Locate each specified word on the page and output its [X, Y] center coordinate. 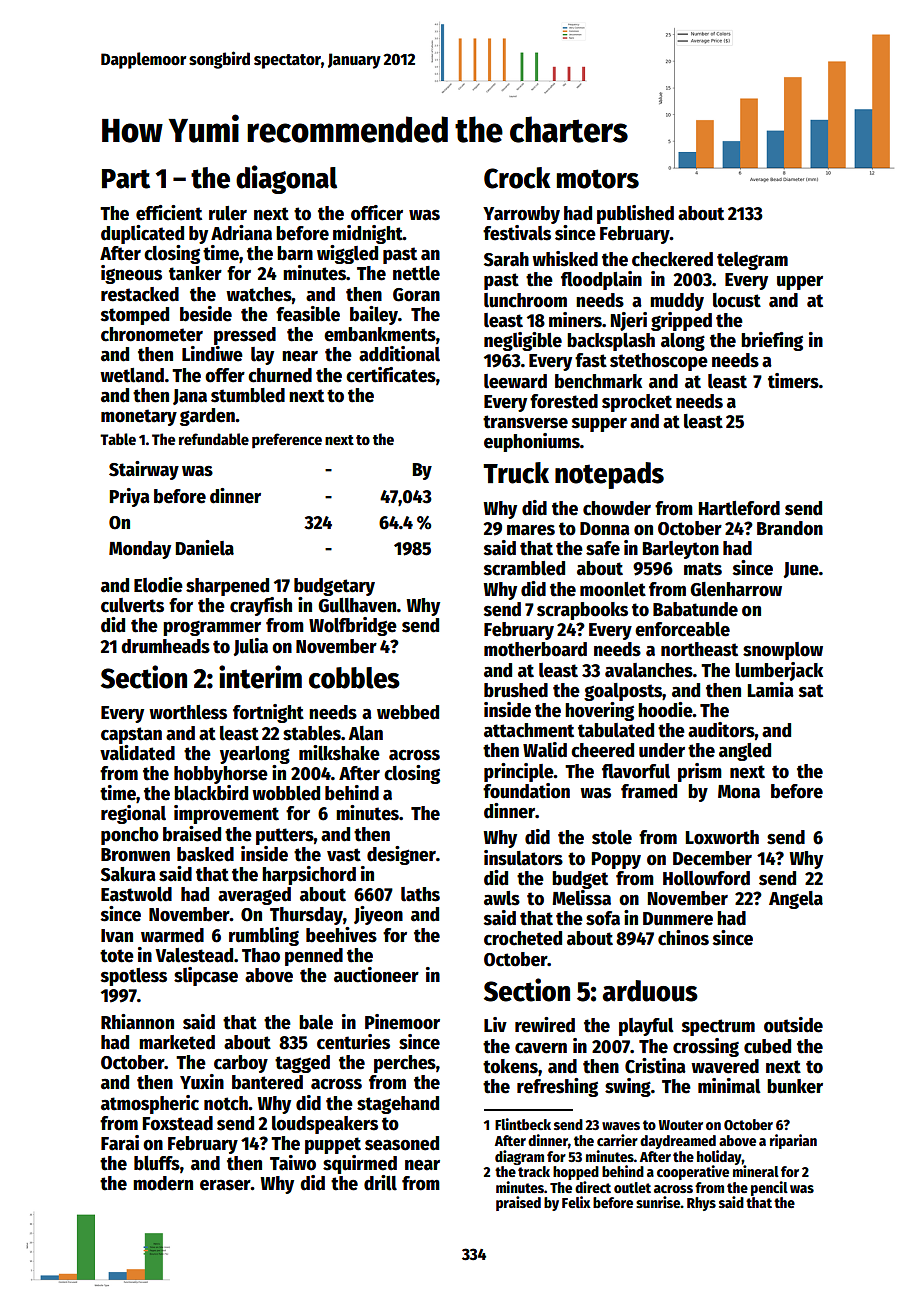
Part [126, 179]
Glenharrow [736, 589]
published [635, 214]
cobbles [354, 678]
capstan [131, 735]
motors [598, 179]
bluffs [157, 1163]
